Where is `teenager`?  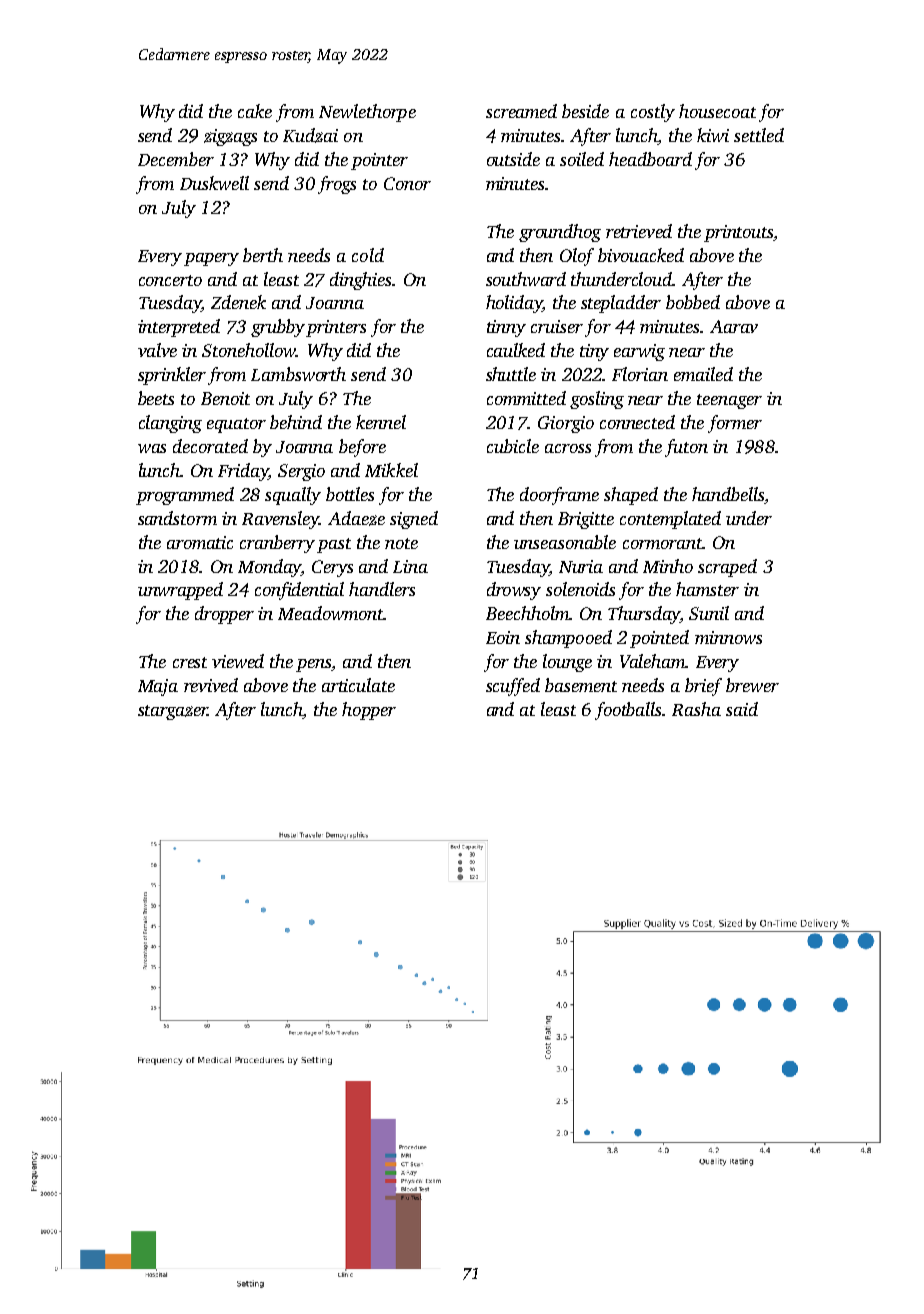 teenager is located at coordinates (729, 401).
